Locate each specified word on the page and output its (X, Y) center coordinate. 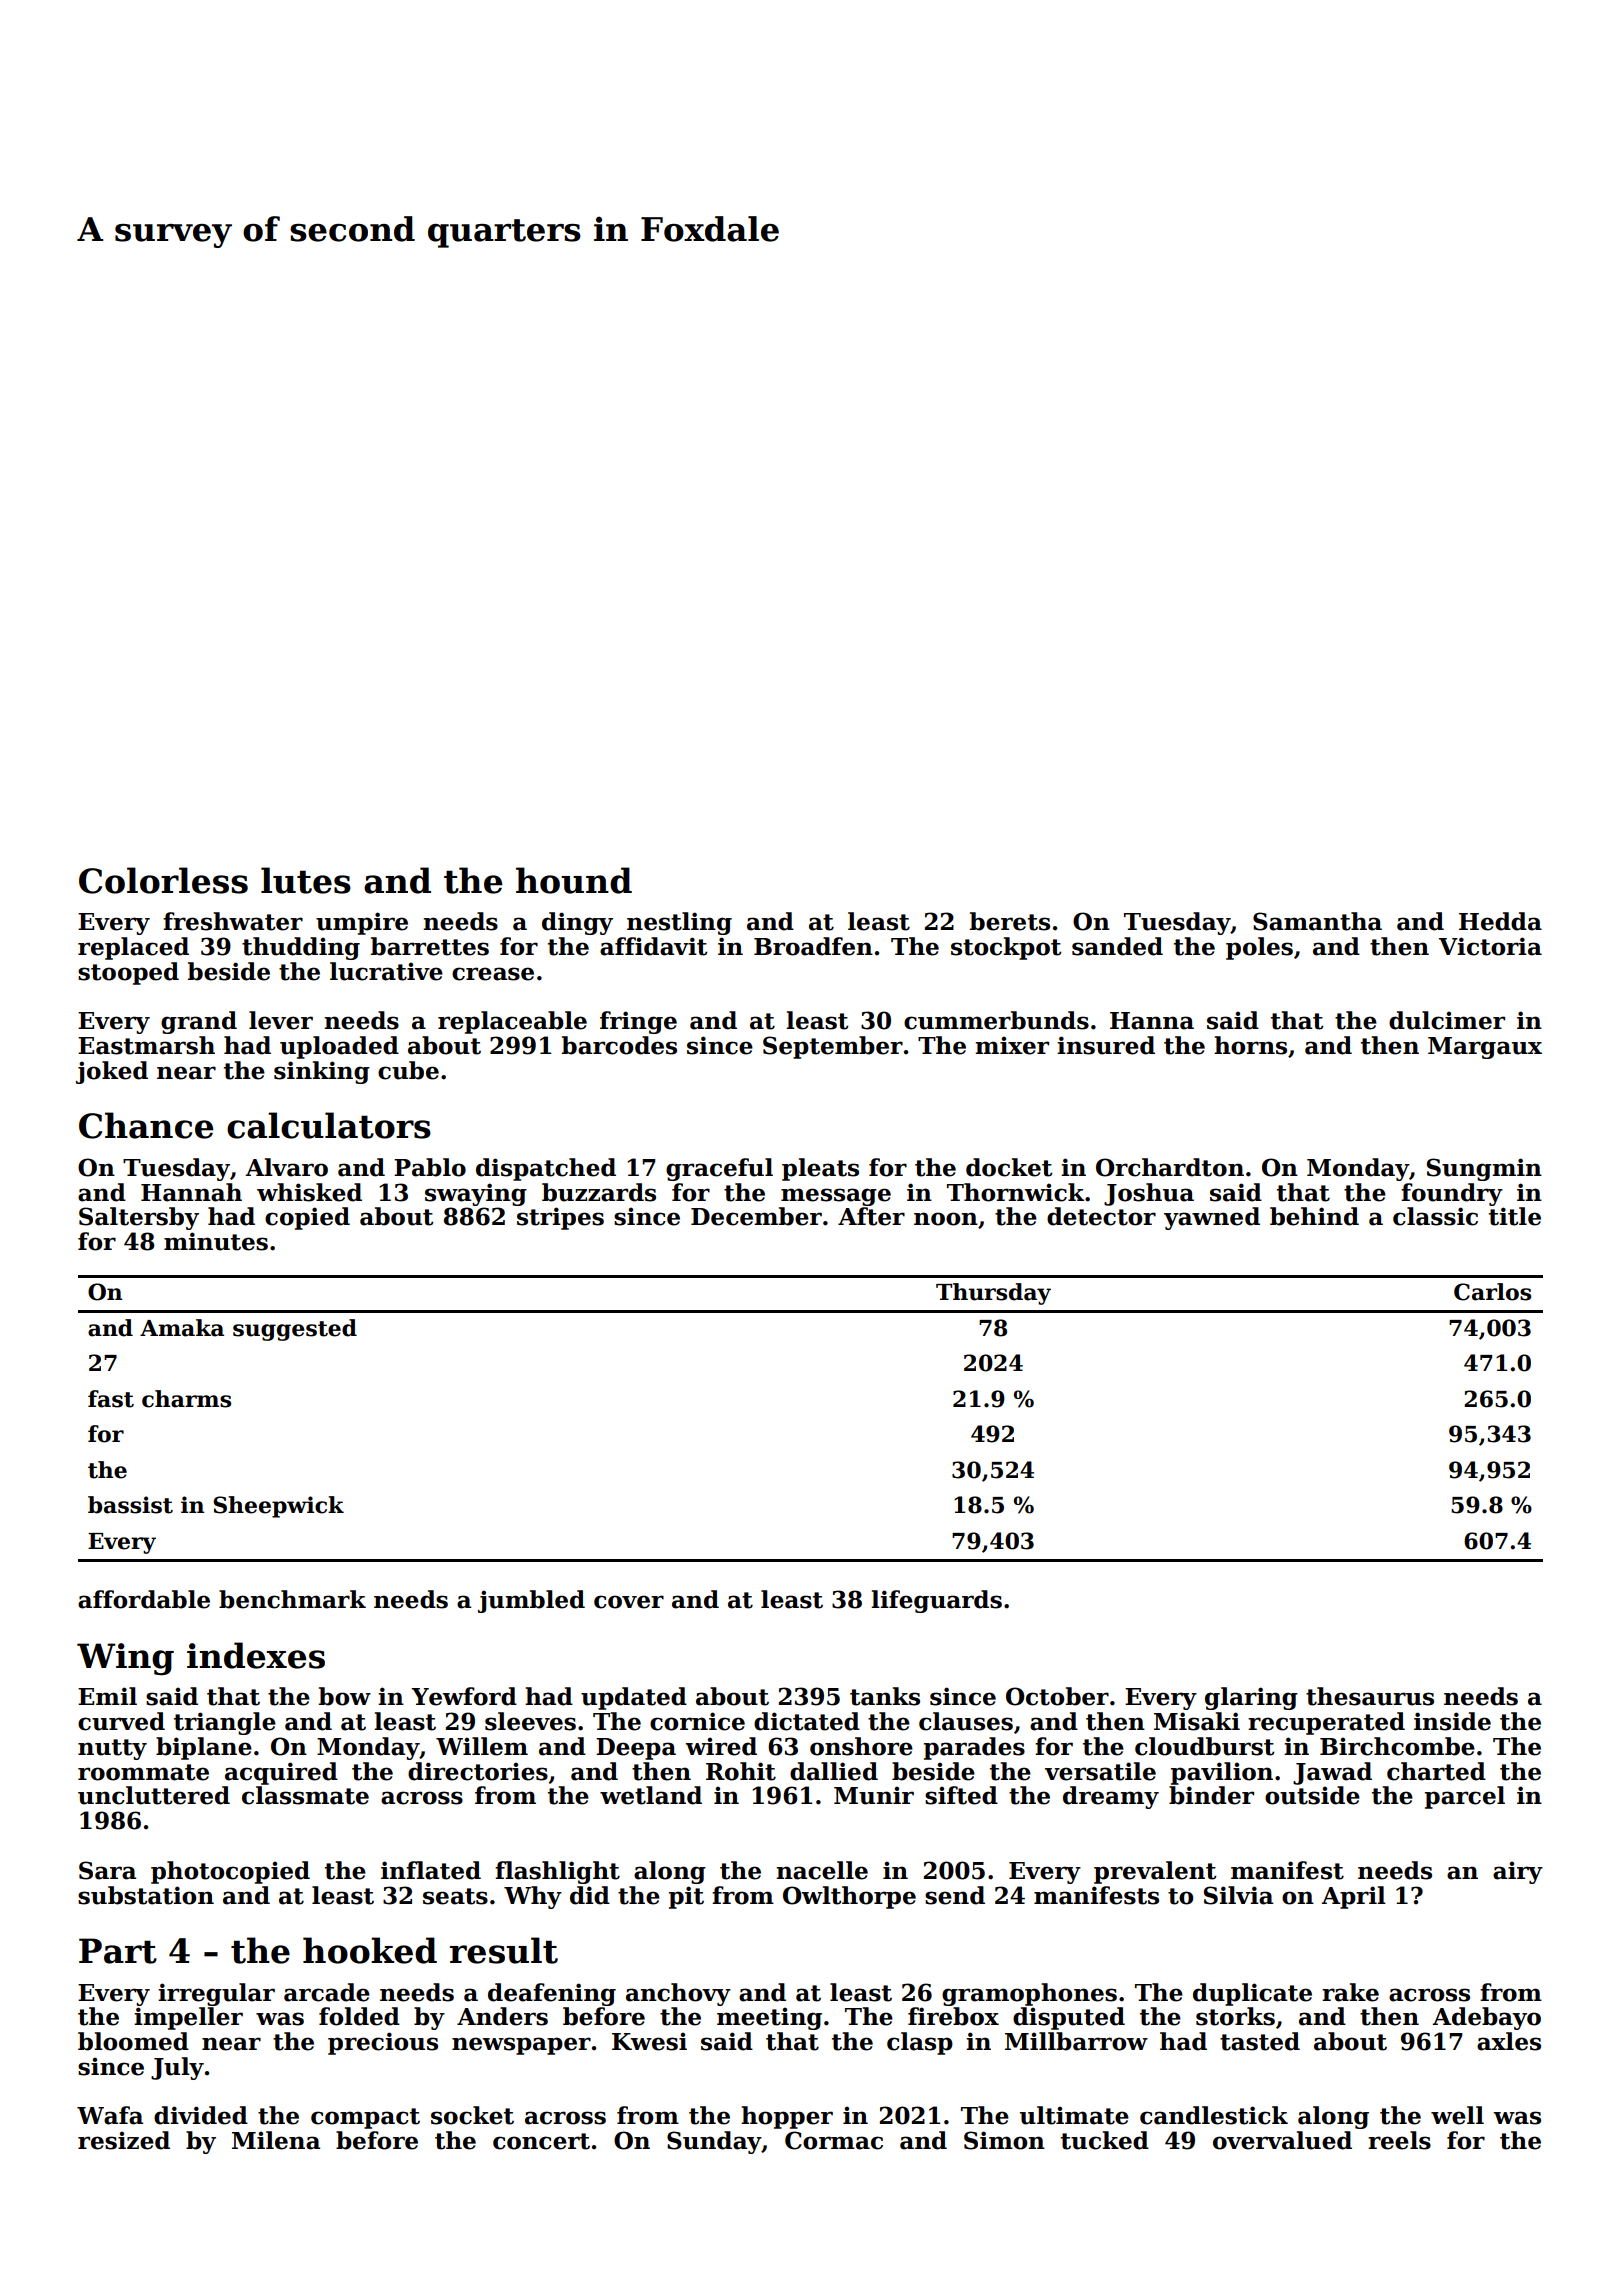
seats (455, 1896)
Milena (276, 2140)
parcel (1465, 1797)
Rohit (741, 1771)
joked (112, 1072)
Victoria (1490, 946)
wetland (651, 1795)
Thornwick (1015, 1192)
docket (1009, 1167)
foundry (1452, 1194)
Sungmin (1484, 1169)
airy (1518, 1872)
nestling (679, 923)
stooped (128, 973)
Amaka (182, 1328)
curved (121, 1721)
